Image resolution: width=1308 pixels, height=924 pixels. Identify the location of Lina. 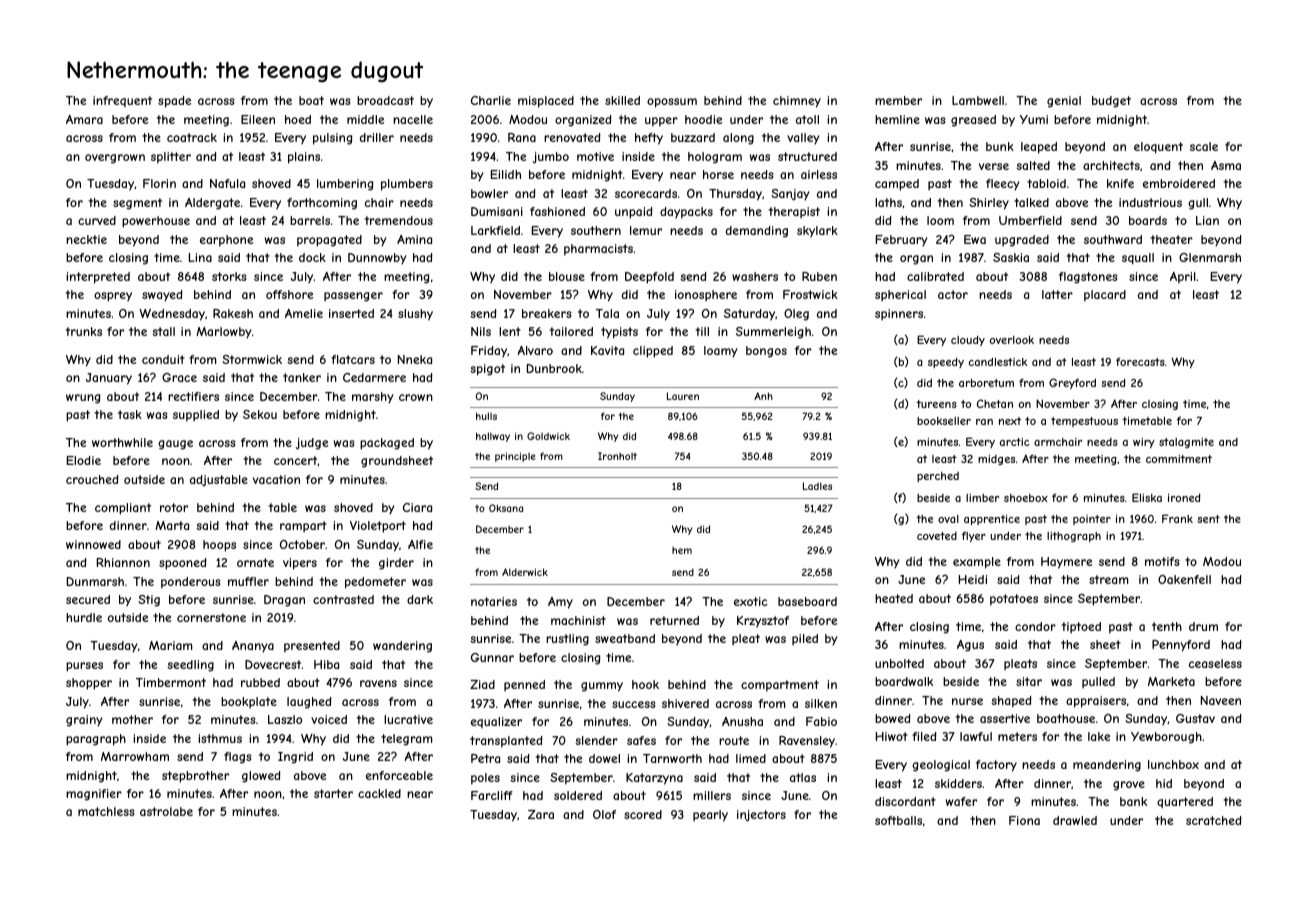
(200, 257).
